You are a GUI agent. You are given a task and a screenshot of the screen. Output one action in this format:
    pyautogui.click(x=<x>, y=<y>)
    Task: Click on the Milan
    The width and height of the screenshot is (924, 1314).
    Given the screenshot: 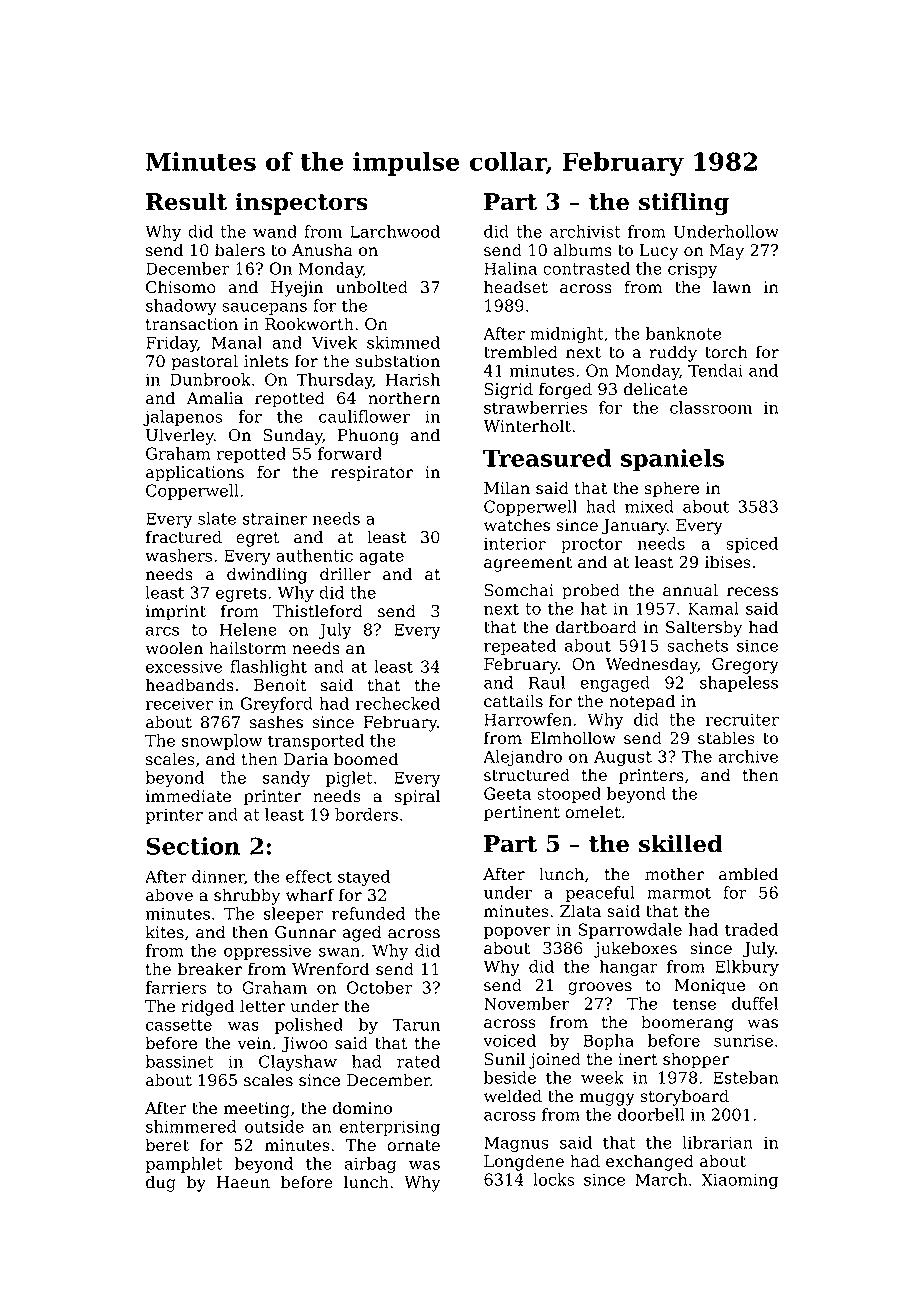 What is the action you would take?
    pyautogui.click(x=507, y=488)
